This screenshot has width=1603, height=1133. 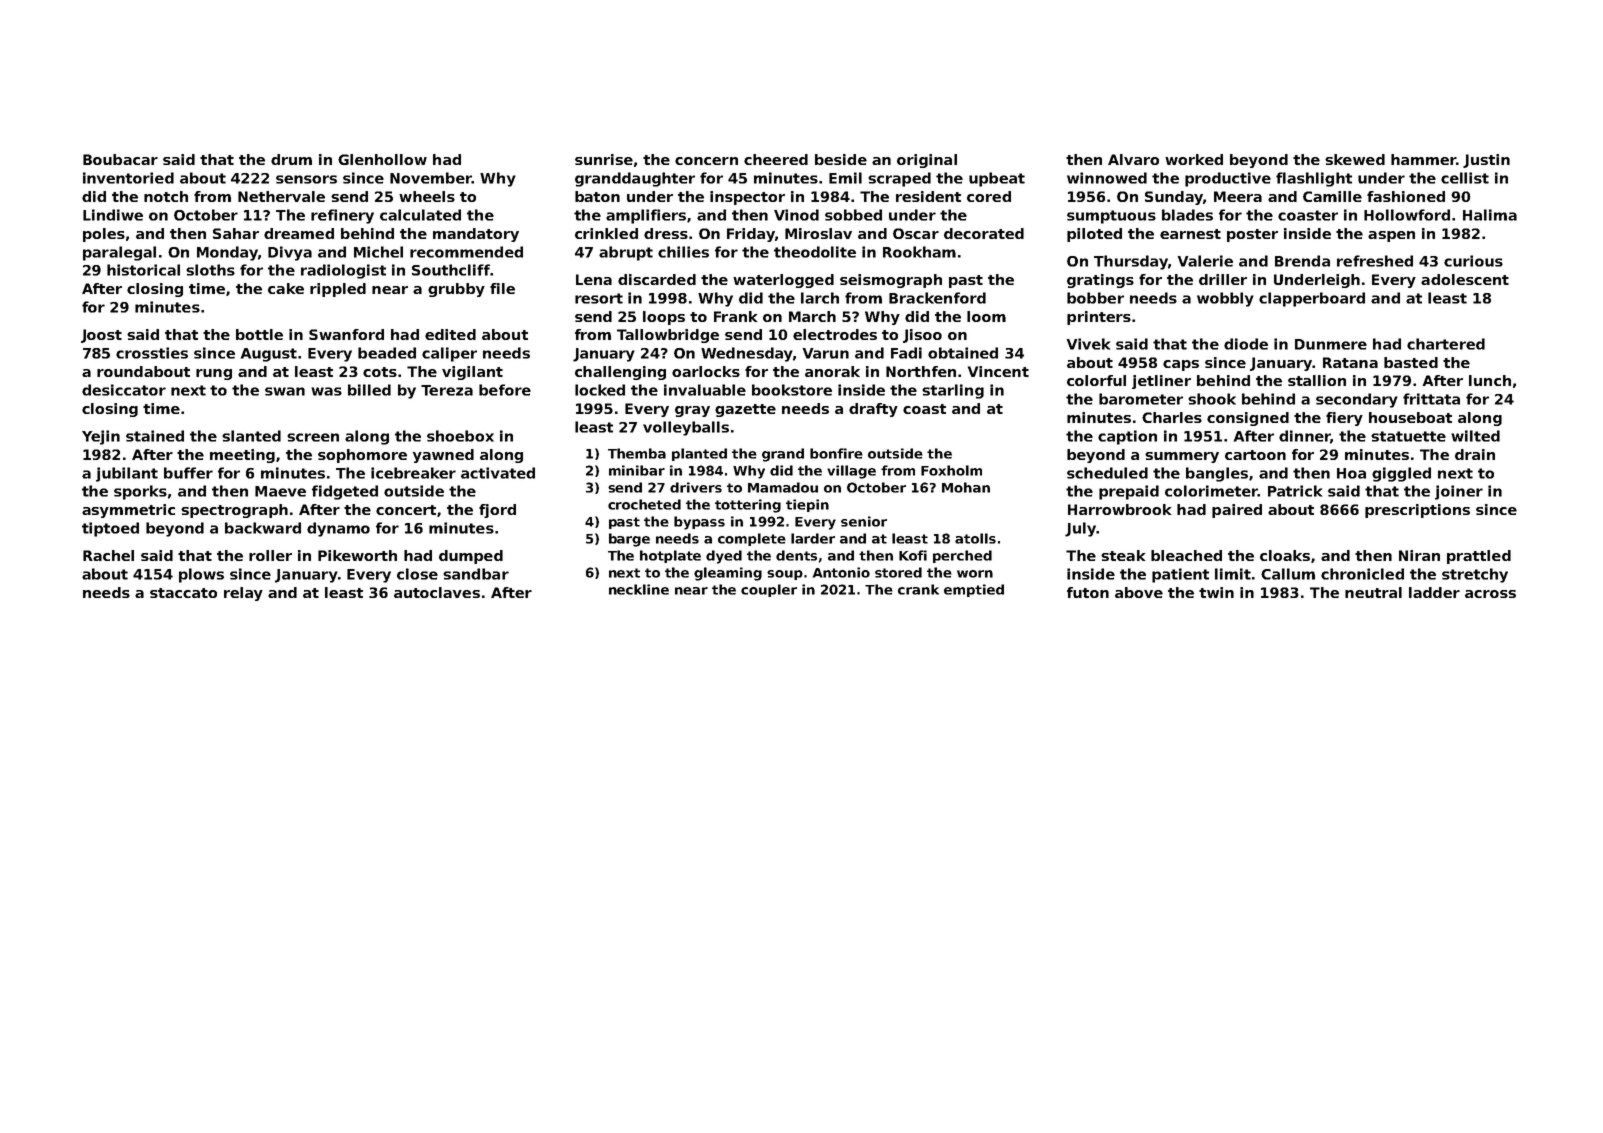 I want to click on jubilant, so click(x=127, y=474).
